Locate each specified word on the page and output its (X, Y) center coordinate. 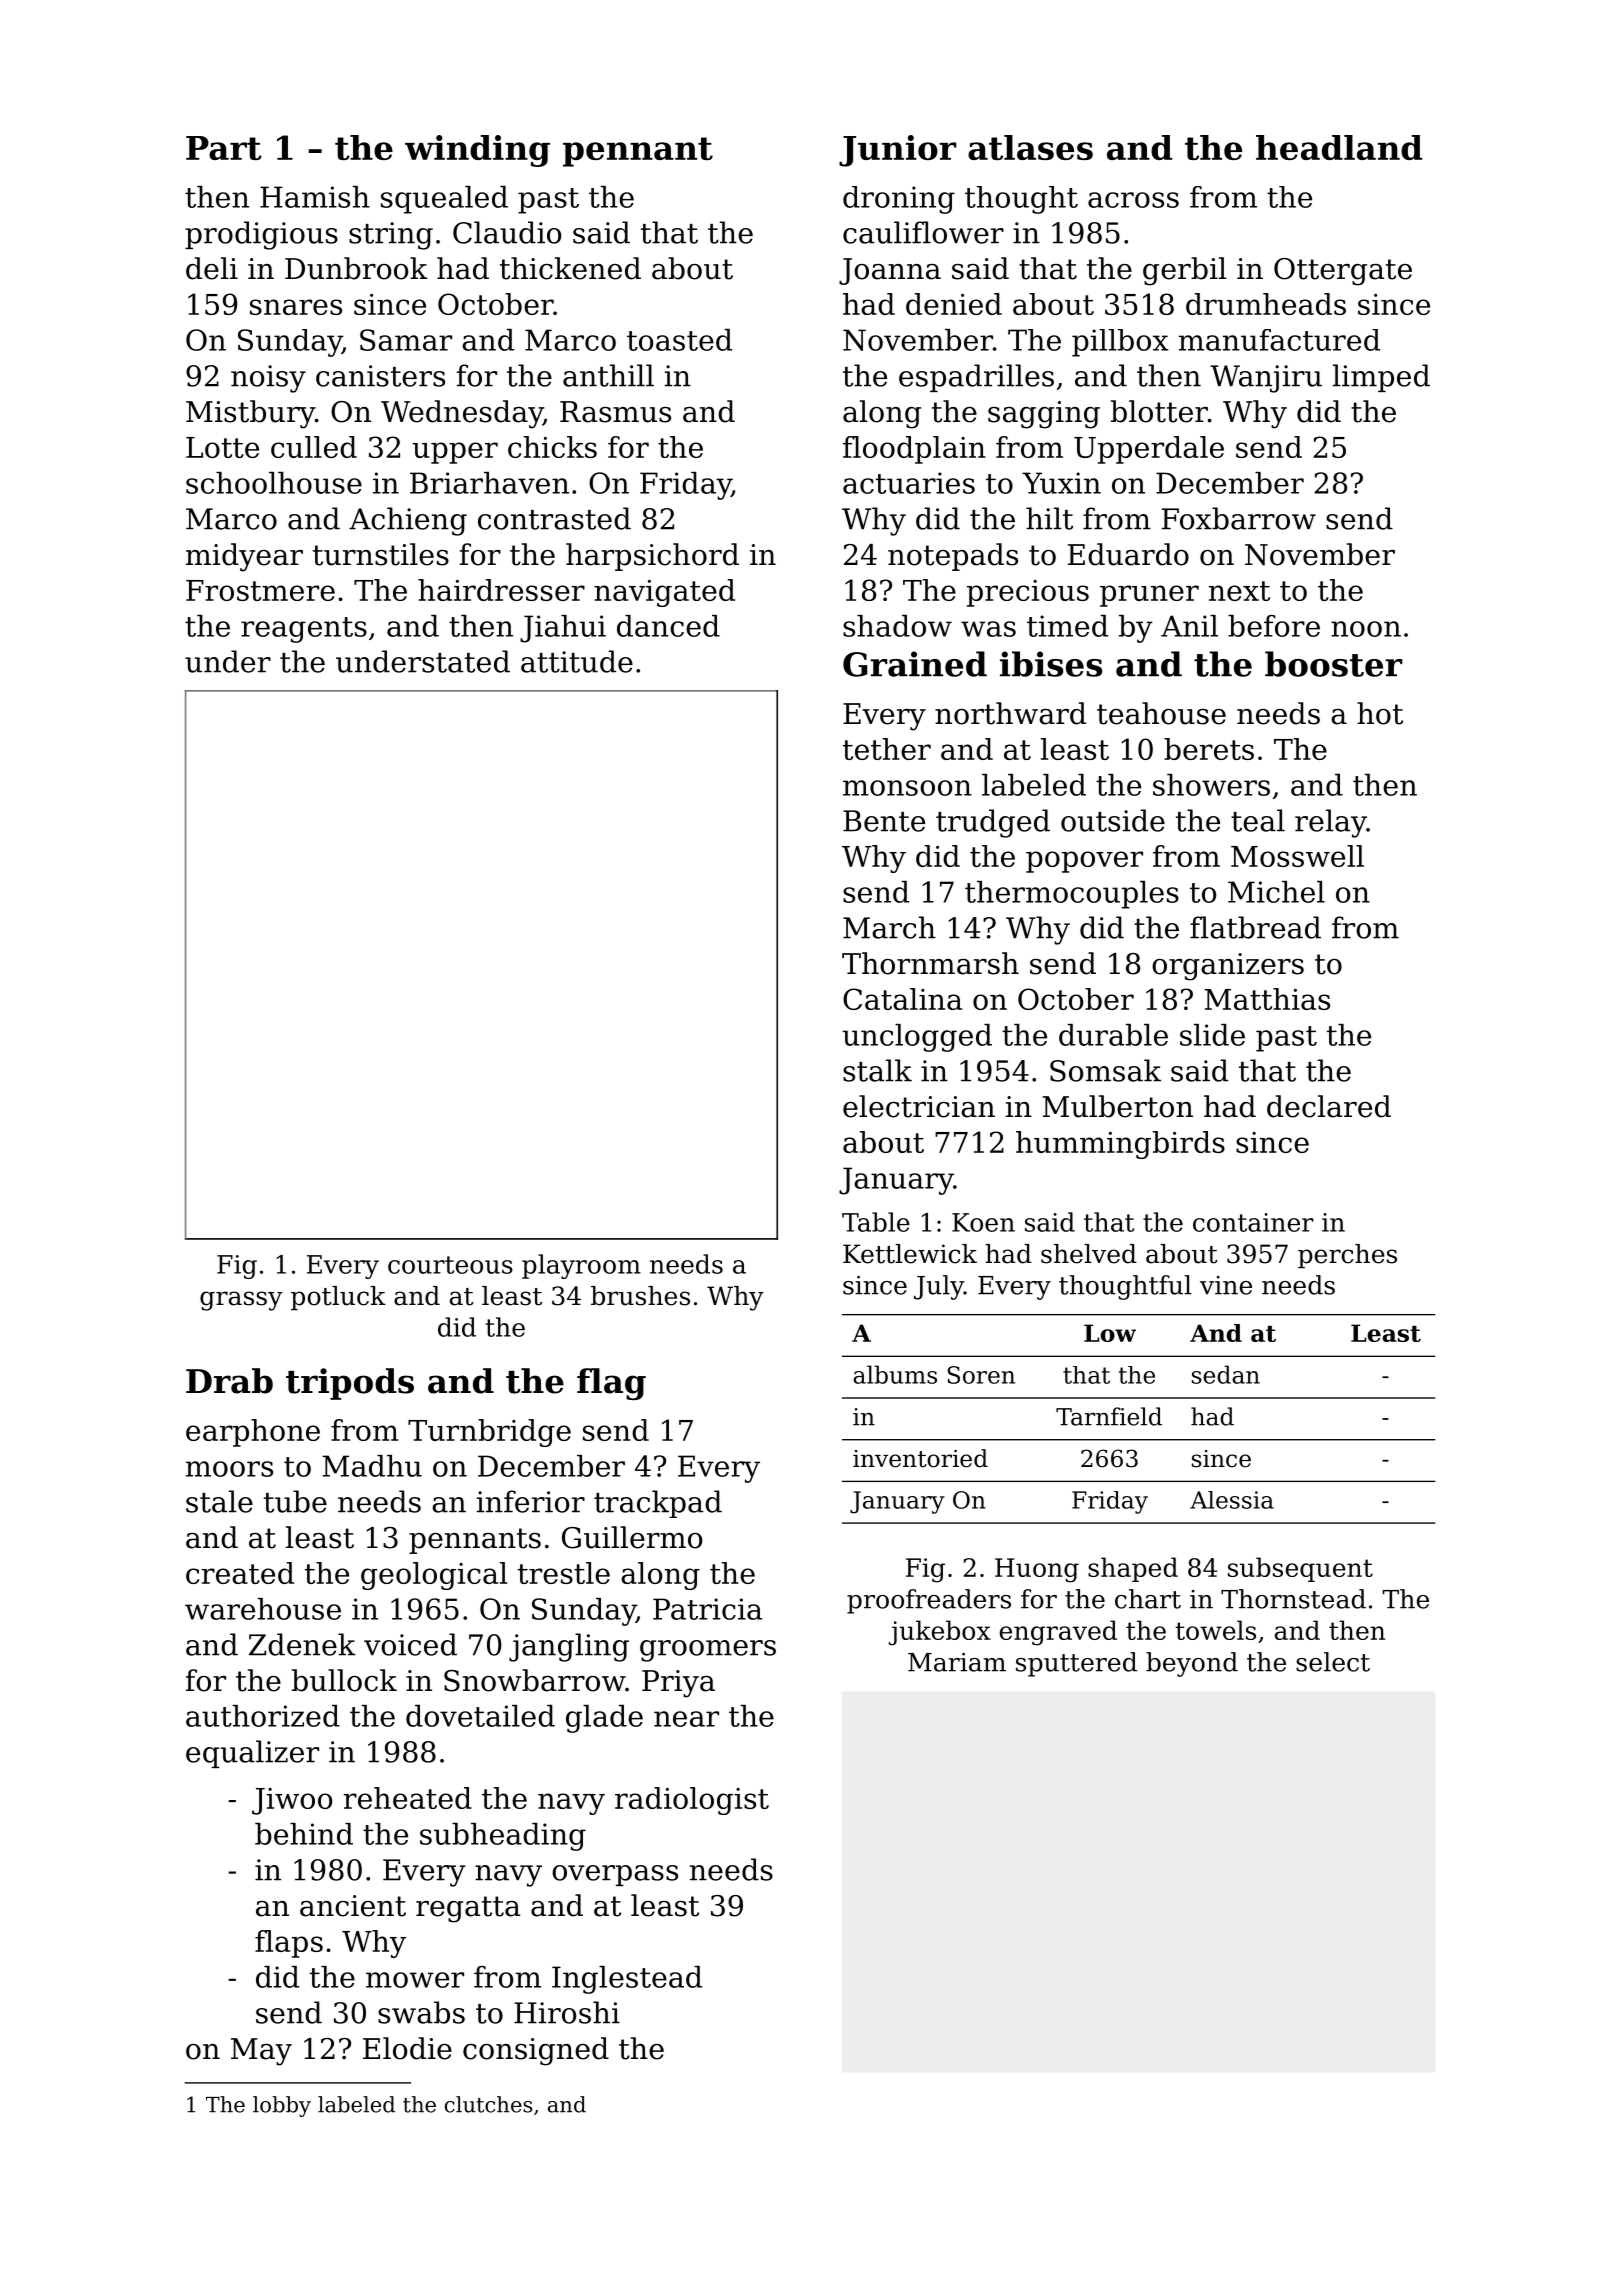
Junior (898, 151)
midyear (244, 557)
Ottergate (1343, 272)
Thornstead (1293, 1599)
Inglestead (627, 1980)
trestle (564, 1573)
